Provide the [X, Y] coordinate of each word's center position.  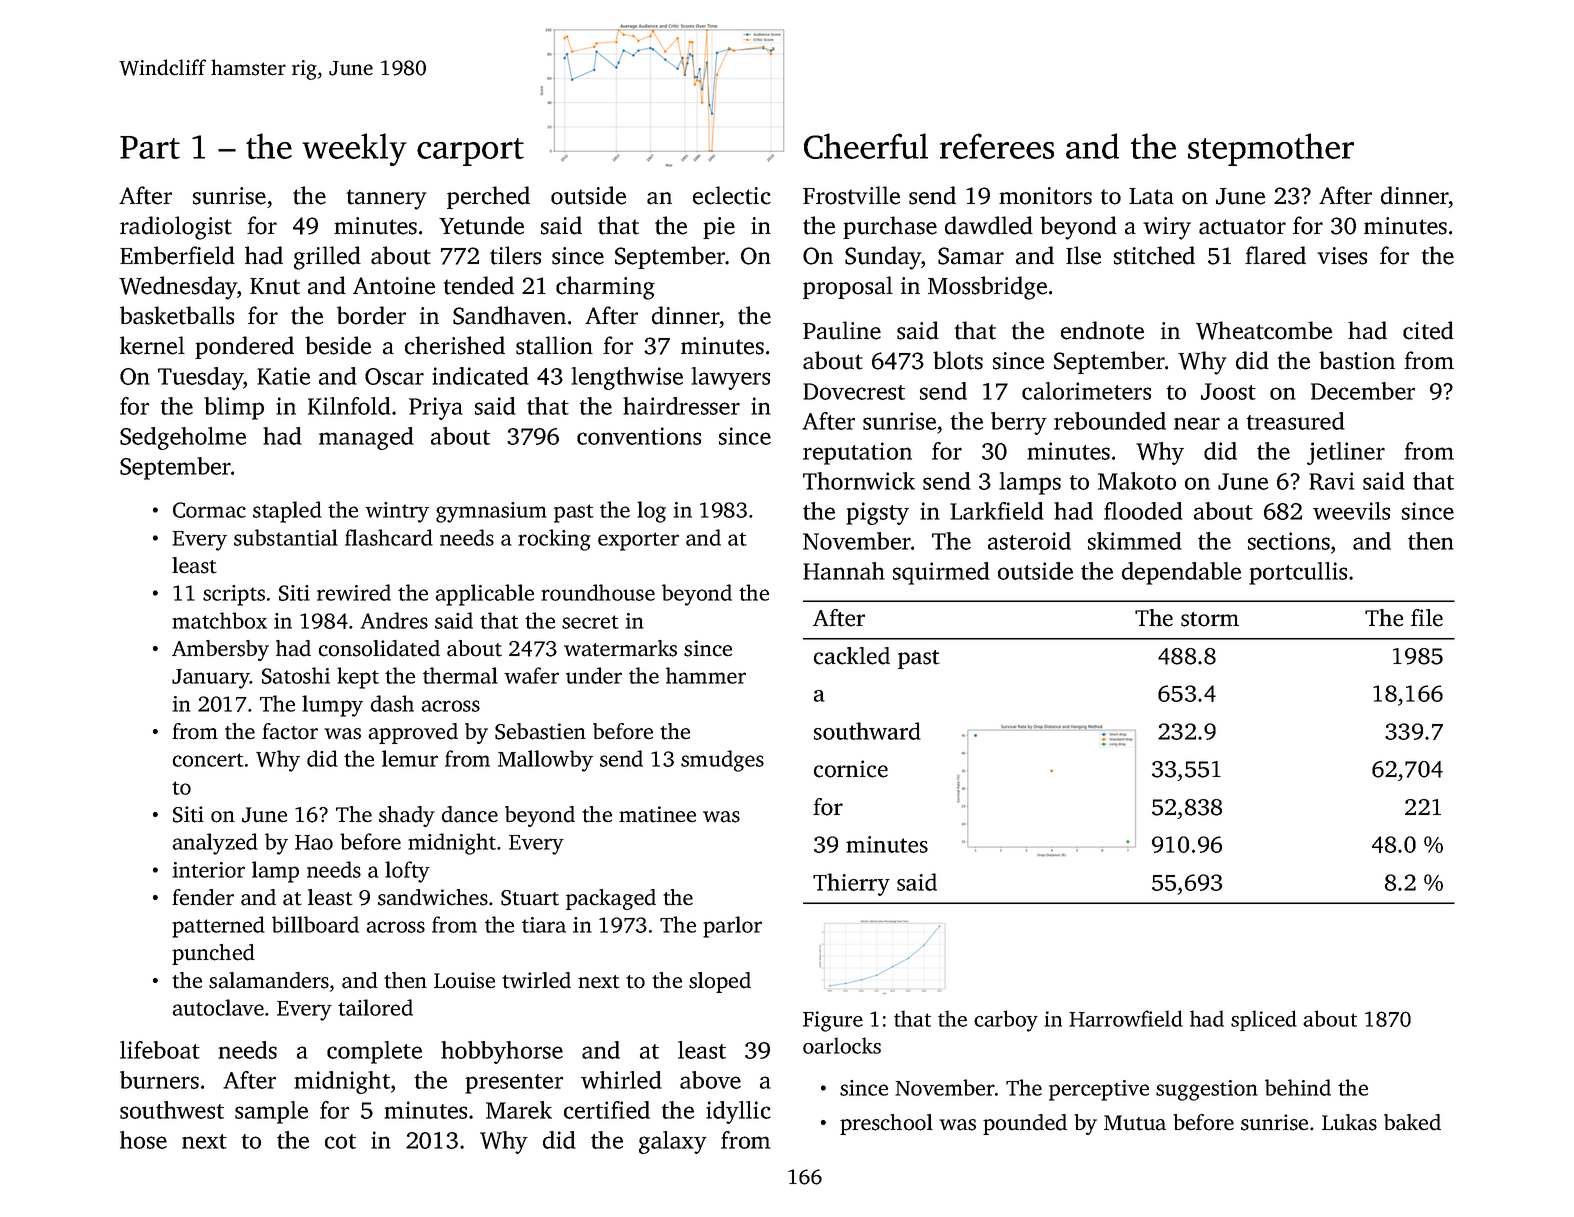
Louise [464, 980]
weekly [354, 149]
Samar [971, 256]
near [1197, 423]
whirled [621, 1080]
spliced [1264, 1020]
